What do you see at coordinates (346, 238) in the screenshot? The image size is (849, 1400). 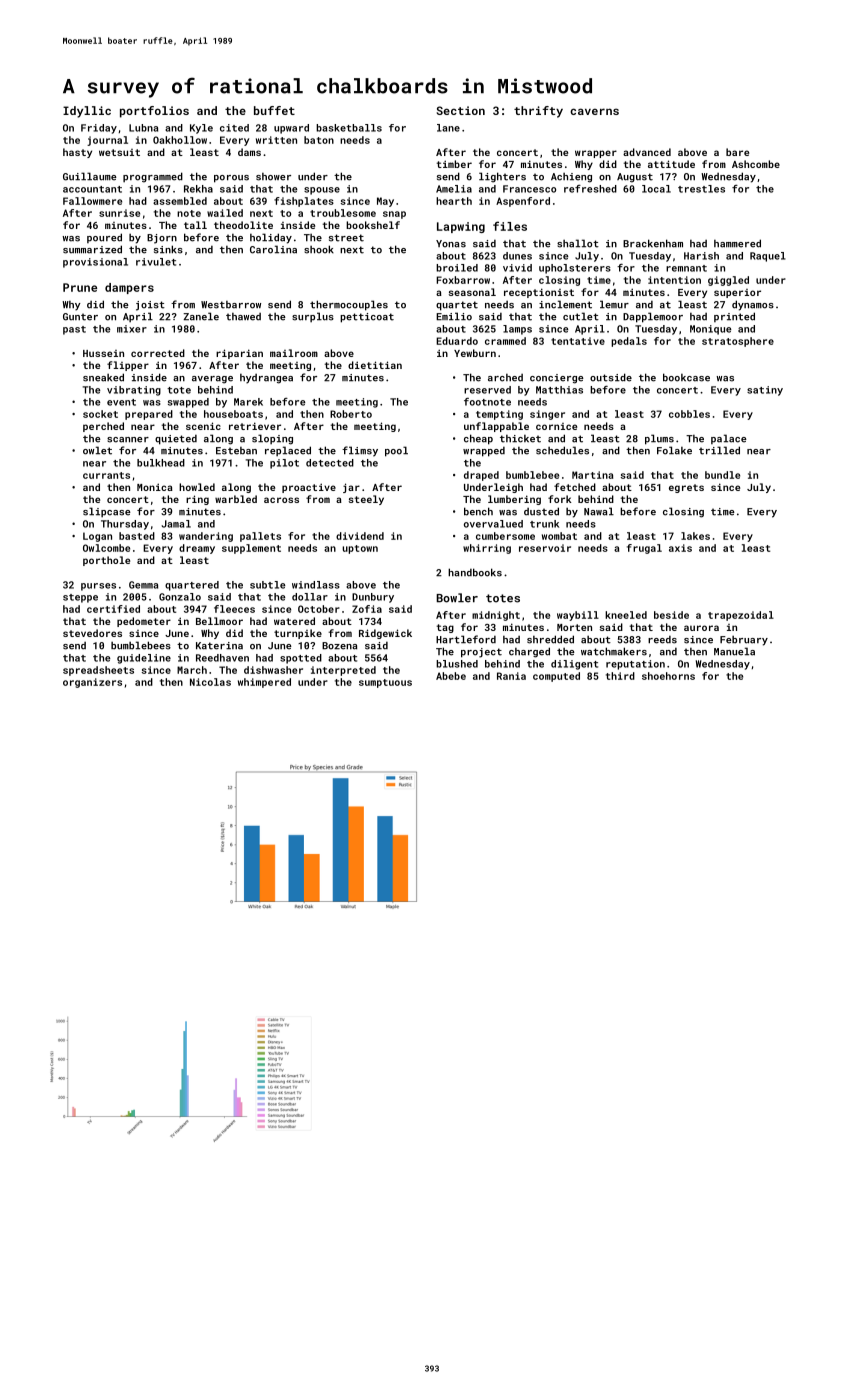 I see `street` at bounding box center [346, 238].
